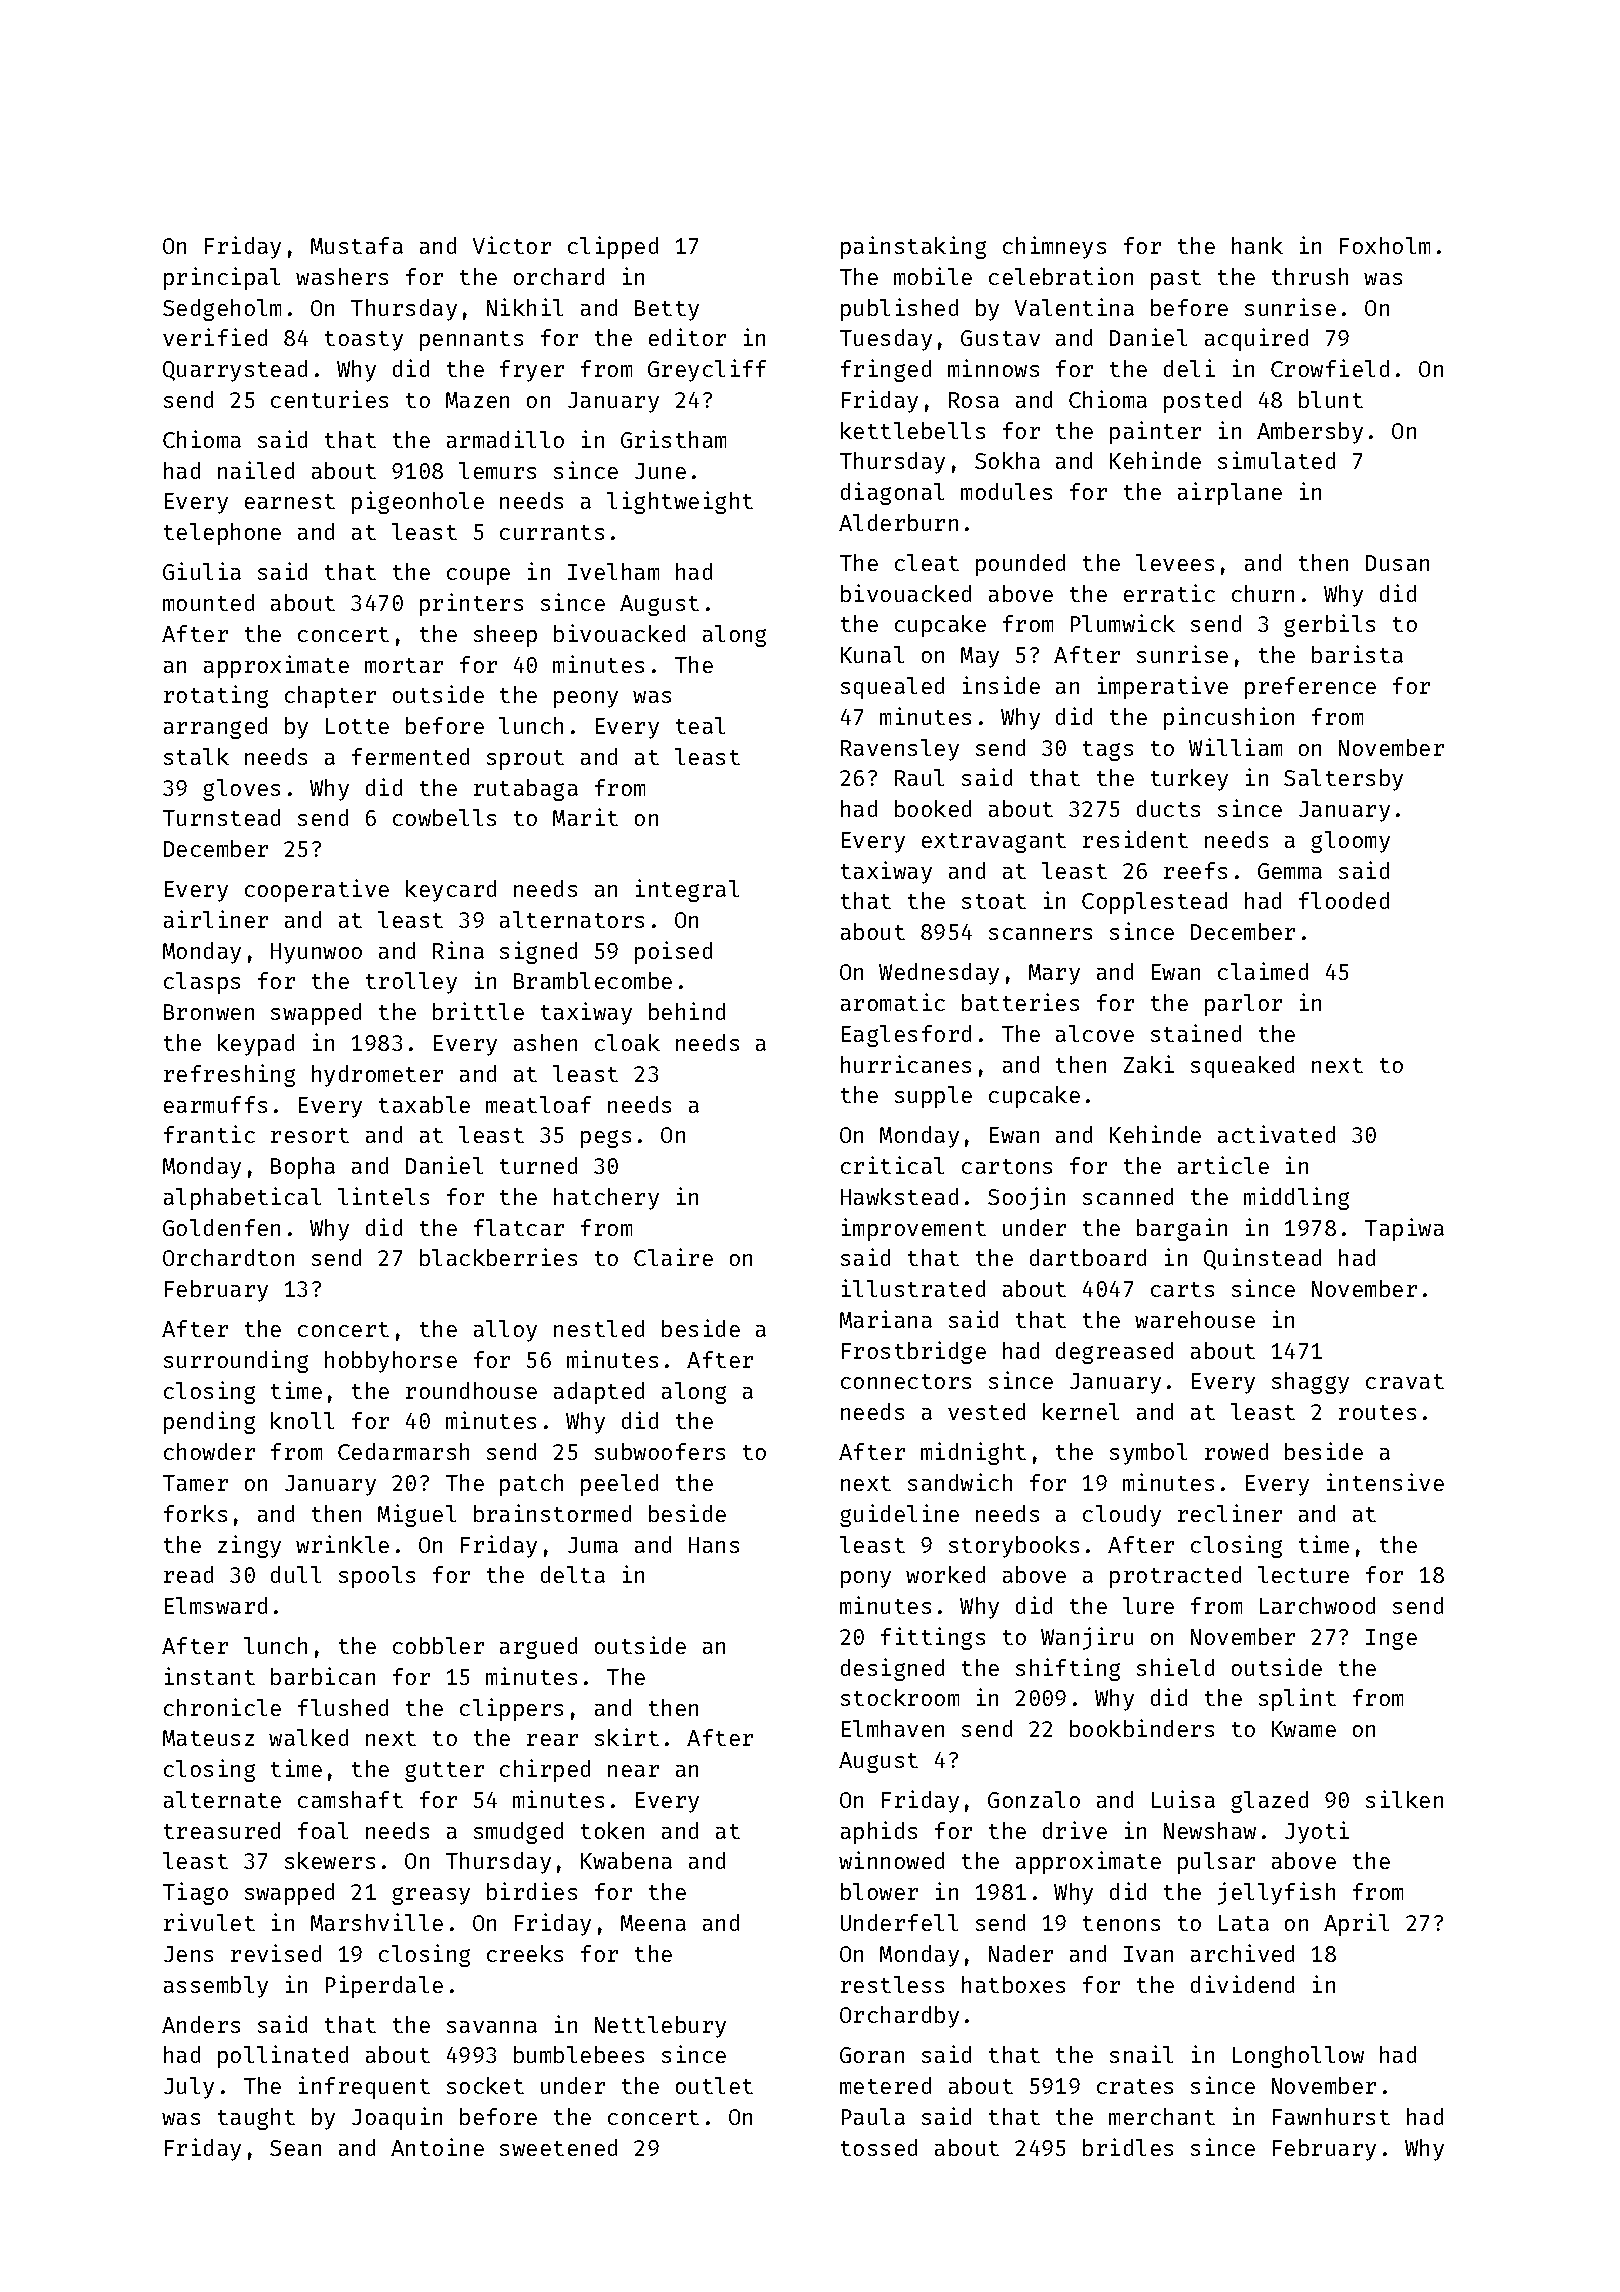 The image size is (1620, 2292). I want to click on sweetened, so click(558, 2147).
